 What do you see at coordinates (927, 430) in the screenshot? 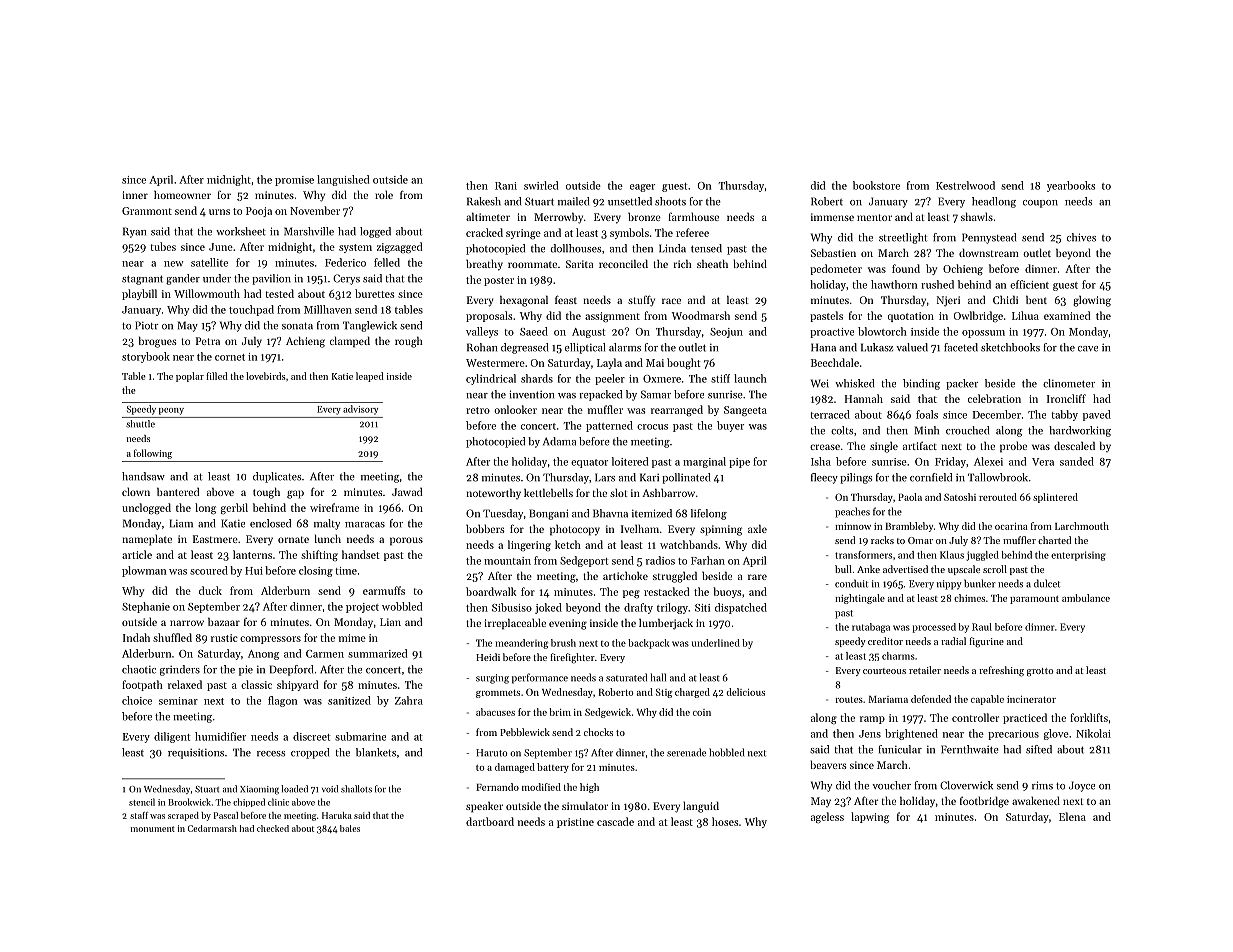
I see `Minh` at bounding box center [927, 430].
